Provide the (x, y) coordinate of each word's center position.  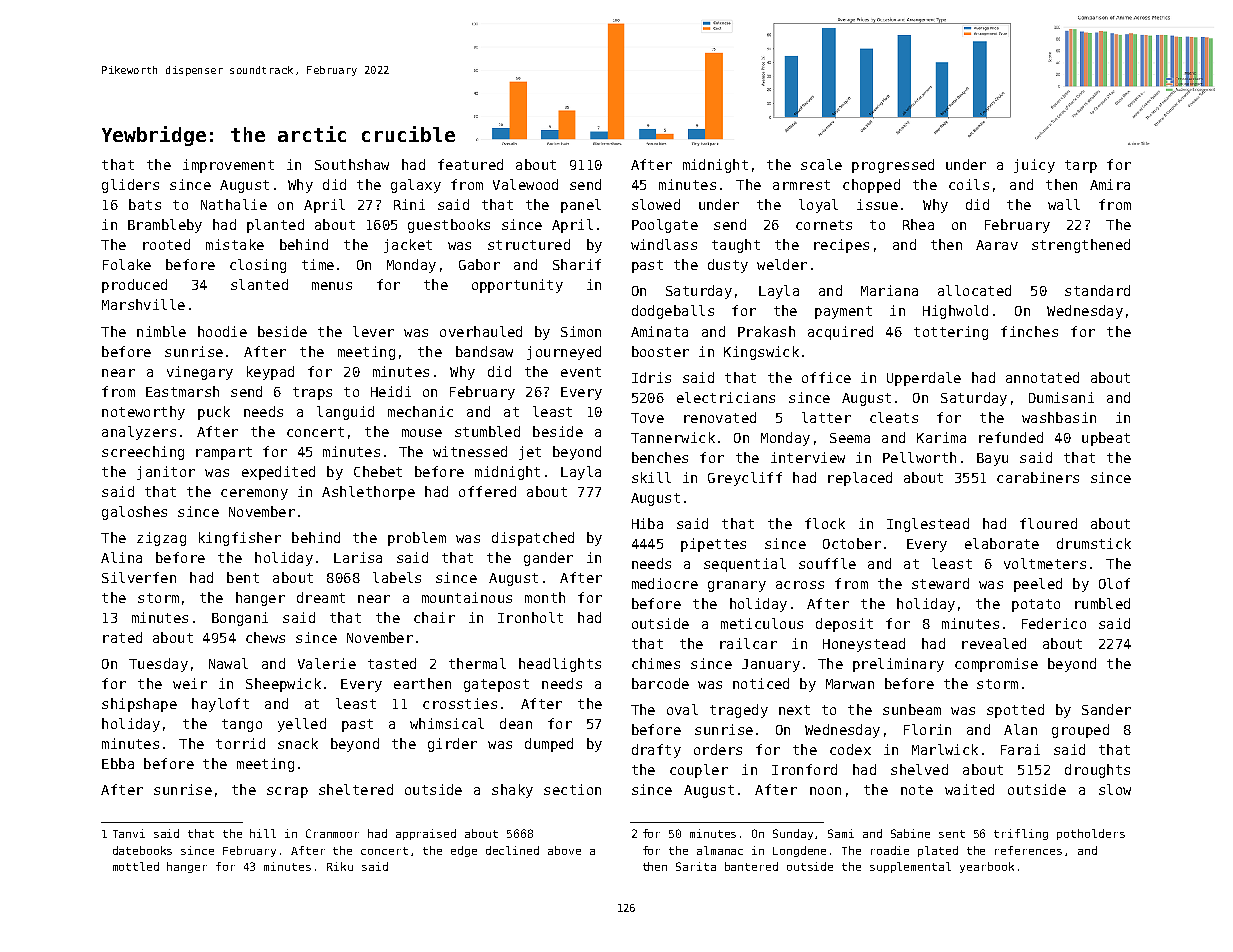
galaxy (416, 186)
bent (243, 577)
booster (660, 351)
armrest (801, 185)
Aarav (997, 245)
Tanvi (129, 833)
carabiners (1038, 477)
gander (548, 559)
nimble (161, 331)
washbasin (1059, 417)
